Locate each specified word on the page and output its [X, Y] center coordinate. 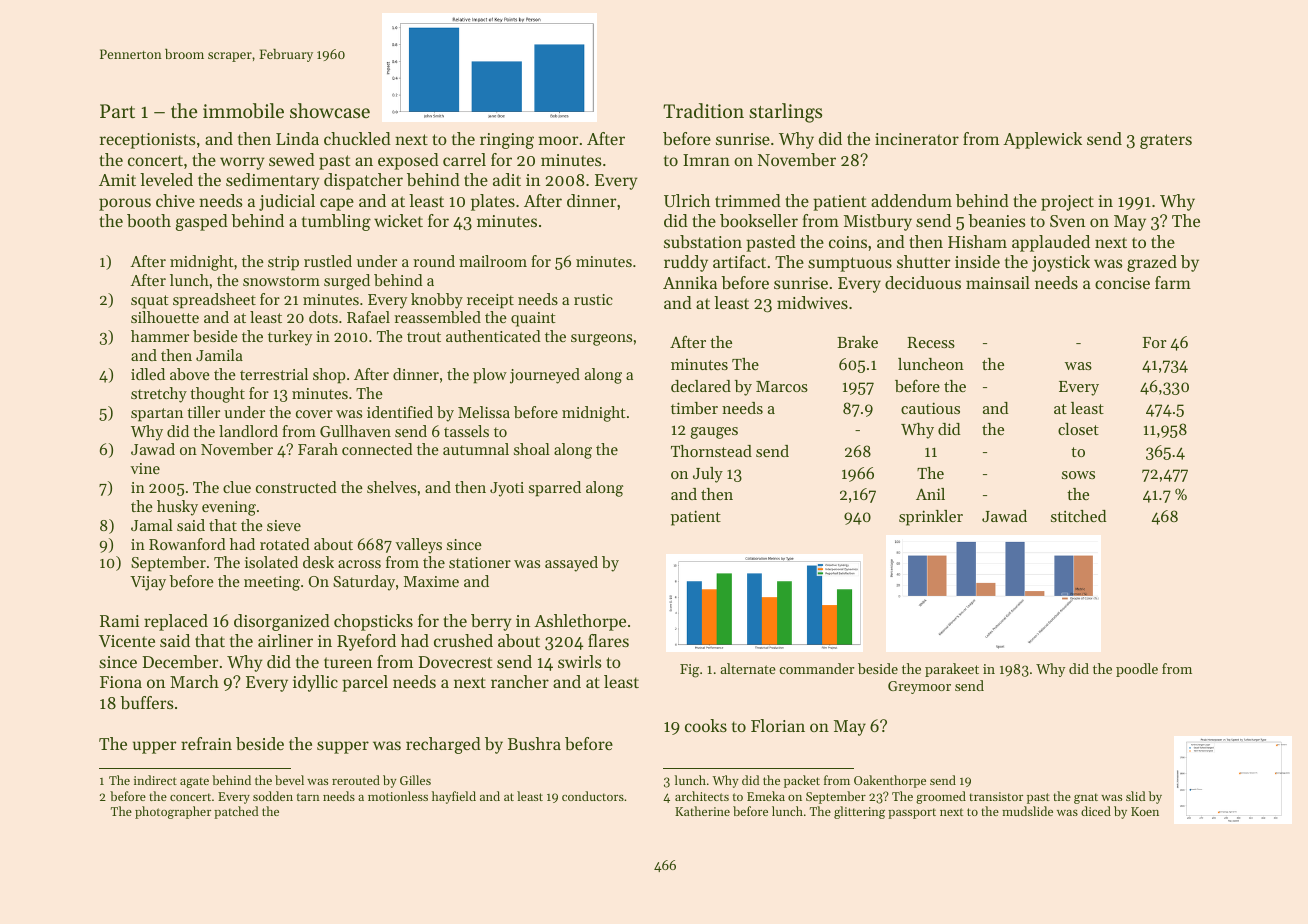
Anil [930, 494]
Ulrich [687, 200]
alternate [748, 668]
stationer [480, 562]
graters [1166, 141]
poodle [1137, 670]
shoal [532, 449]
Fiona [121, 682]
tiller [203, 412]
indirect [155, 780]
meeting [272, 583]
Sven [1067, 221]
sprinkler [931, 518]
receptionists [147, 141]
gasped [202, 222]
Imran [706, 160]
